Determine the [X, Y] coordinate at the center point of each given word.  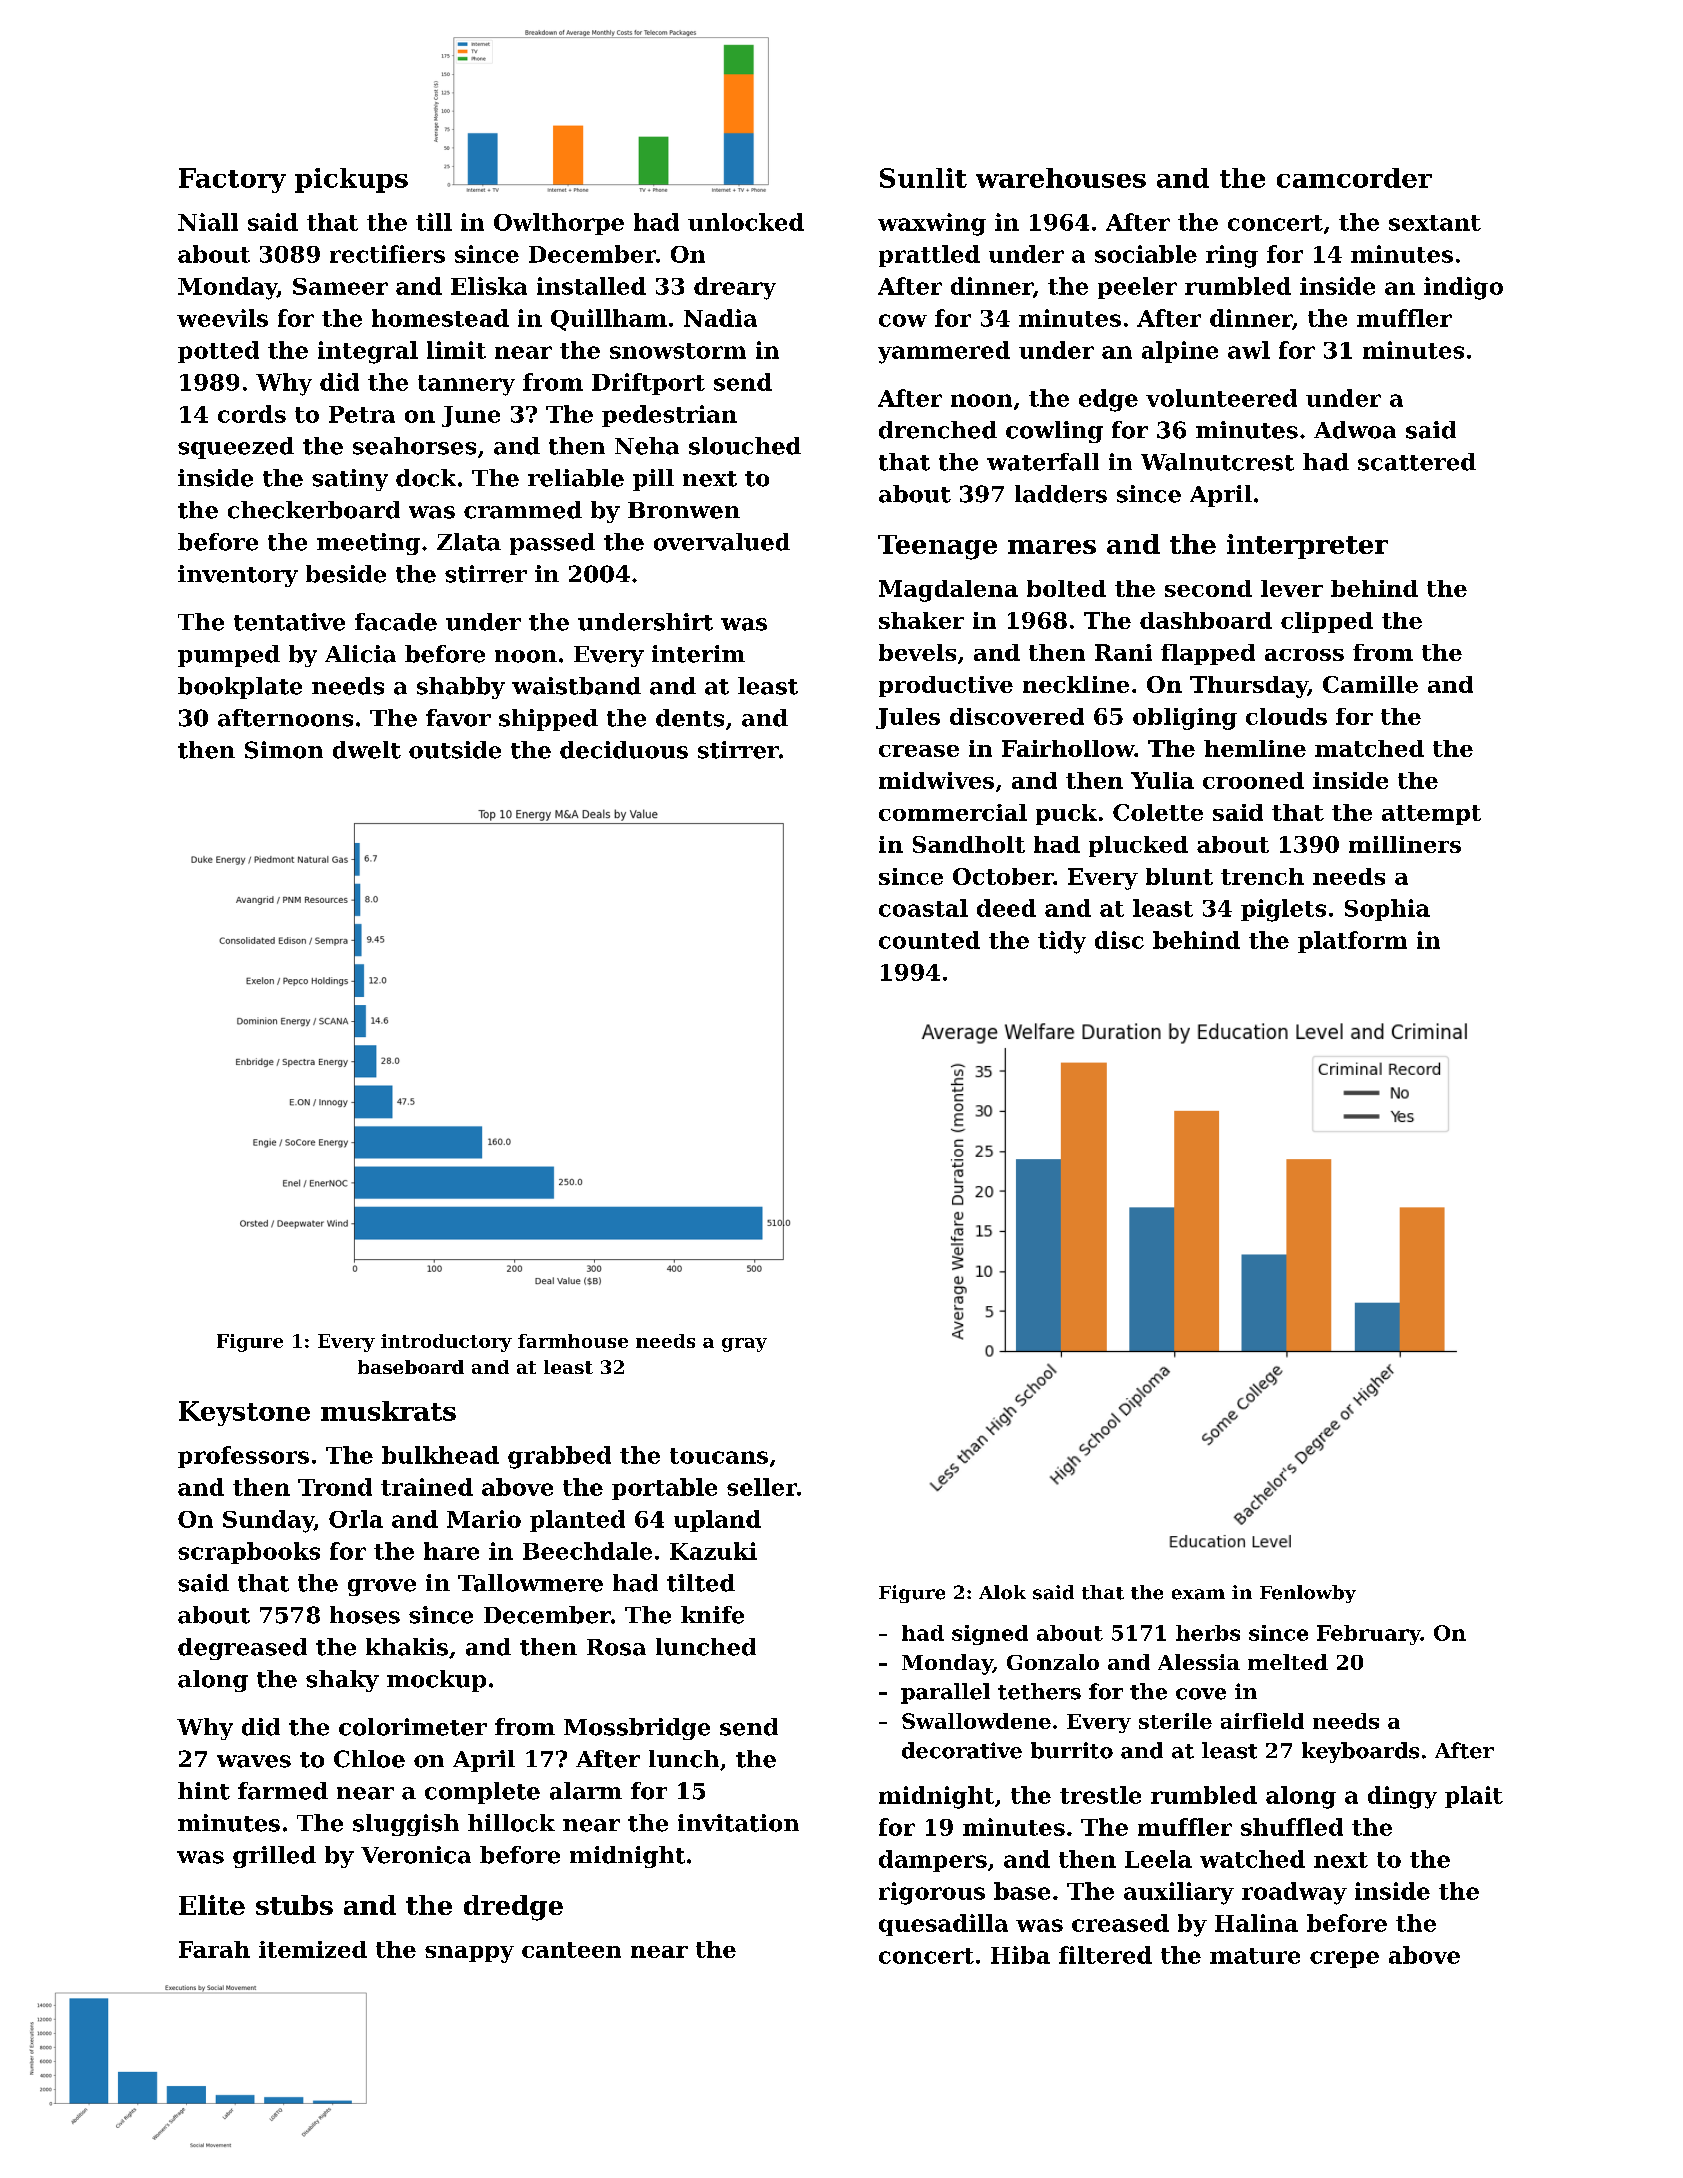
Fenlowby [1308, 1594]
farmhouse [573, 1341]
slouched [745, 446]
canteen [571, 1950]
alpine [1180, 352]
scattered [1417, 462]
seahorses [414, 446]
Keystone [244, 1413]
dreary [735, 288]
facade [396, 622]
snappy [469, 1954]
